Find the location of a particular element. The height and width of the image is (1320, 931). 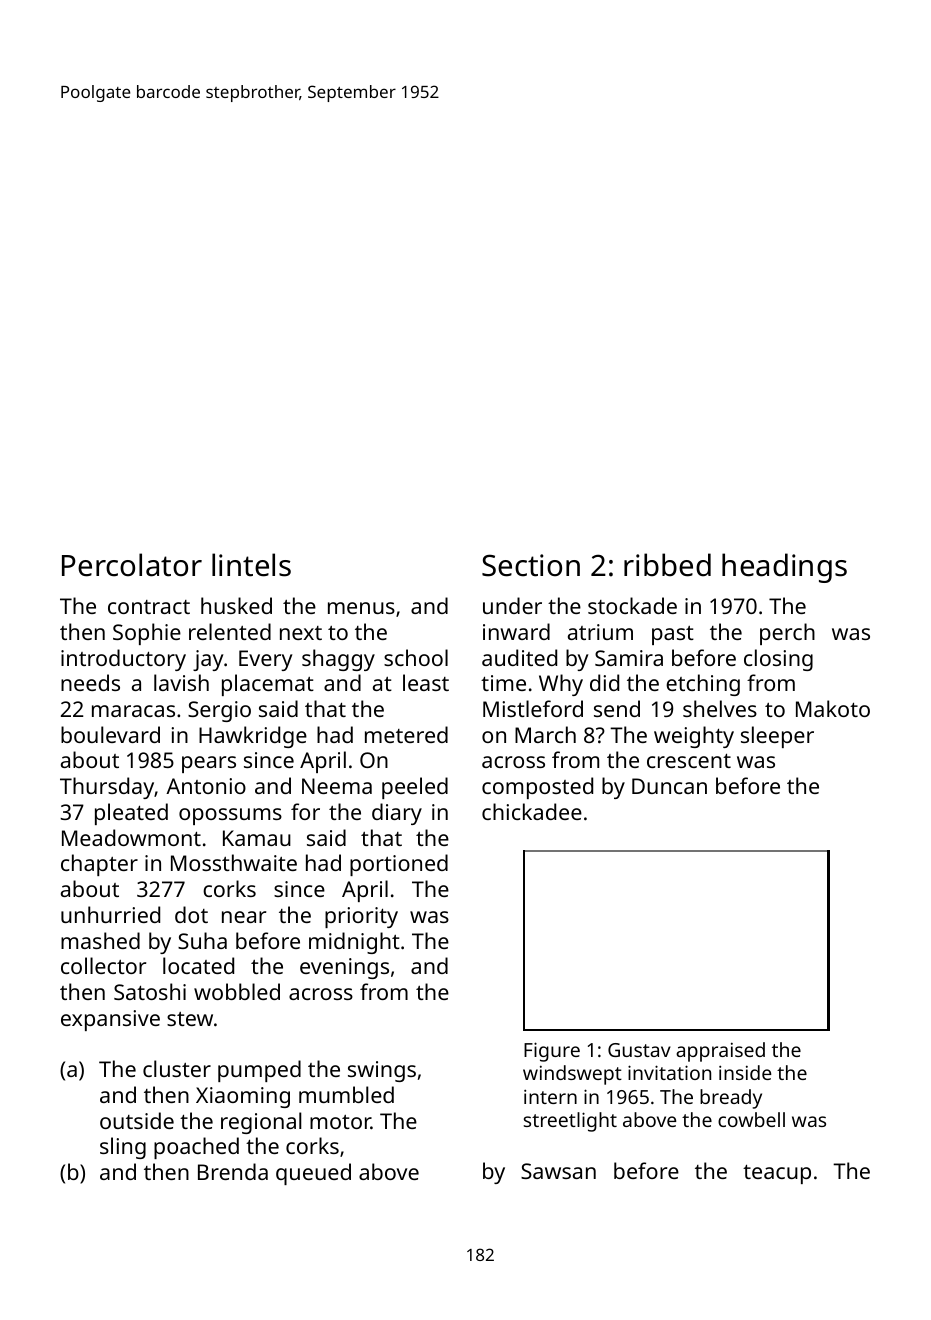

teacup is located at coordinates (777, 1174).
